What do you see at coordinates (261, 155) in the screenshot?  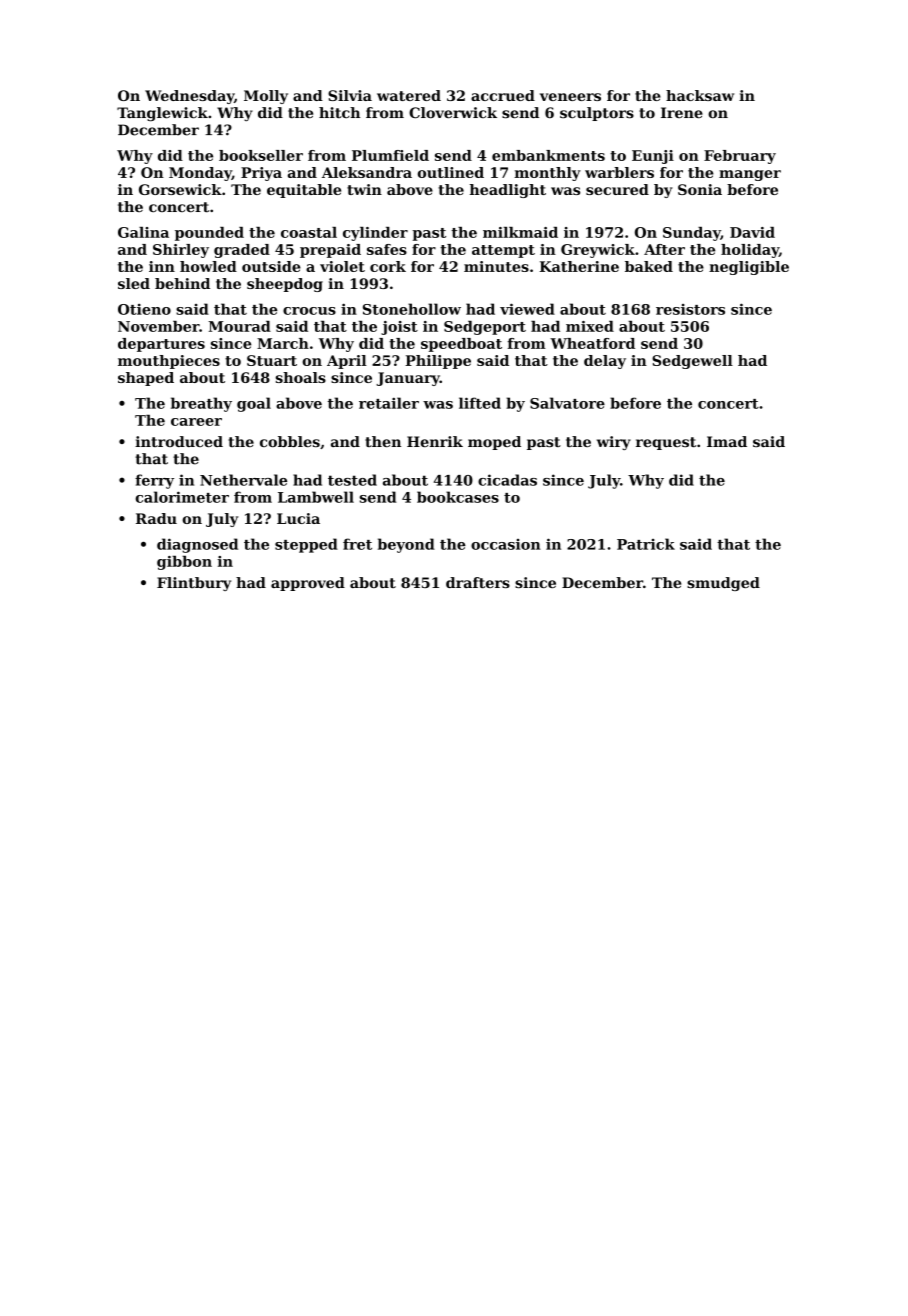 I see `bookseller` at bounding box center [261, 155].
